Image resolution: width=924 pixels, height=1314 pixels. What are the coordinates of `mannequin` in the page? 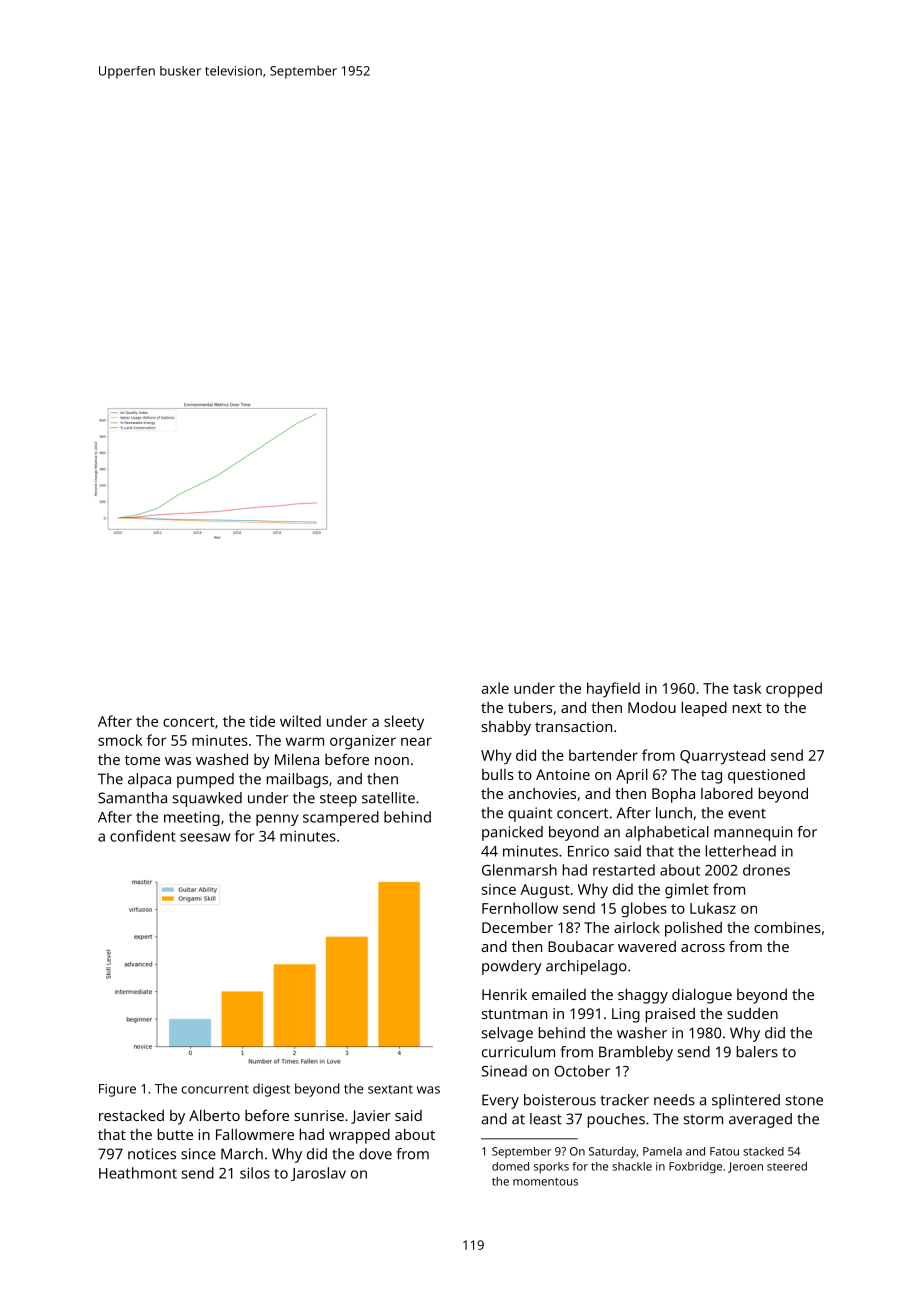 It's located at (753, 833).
